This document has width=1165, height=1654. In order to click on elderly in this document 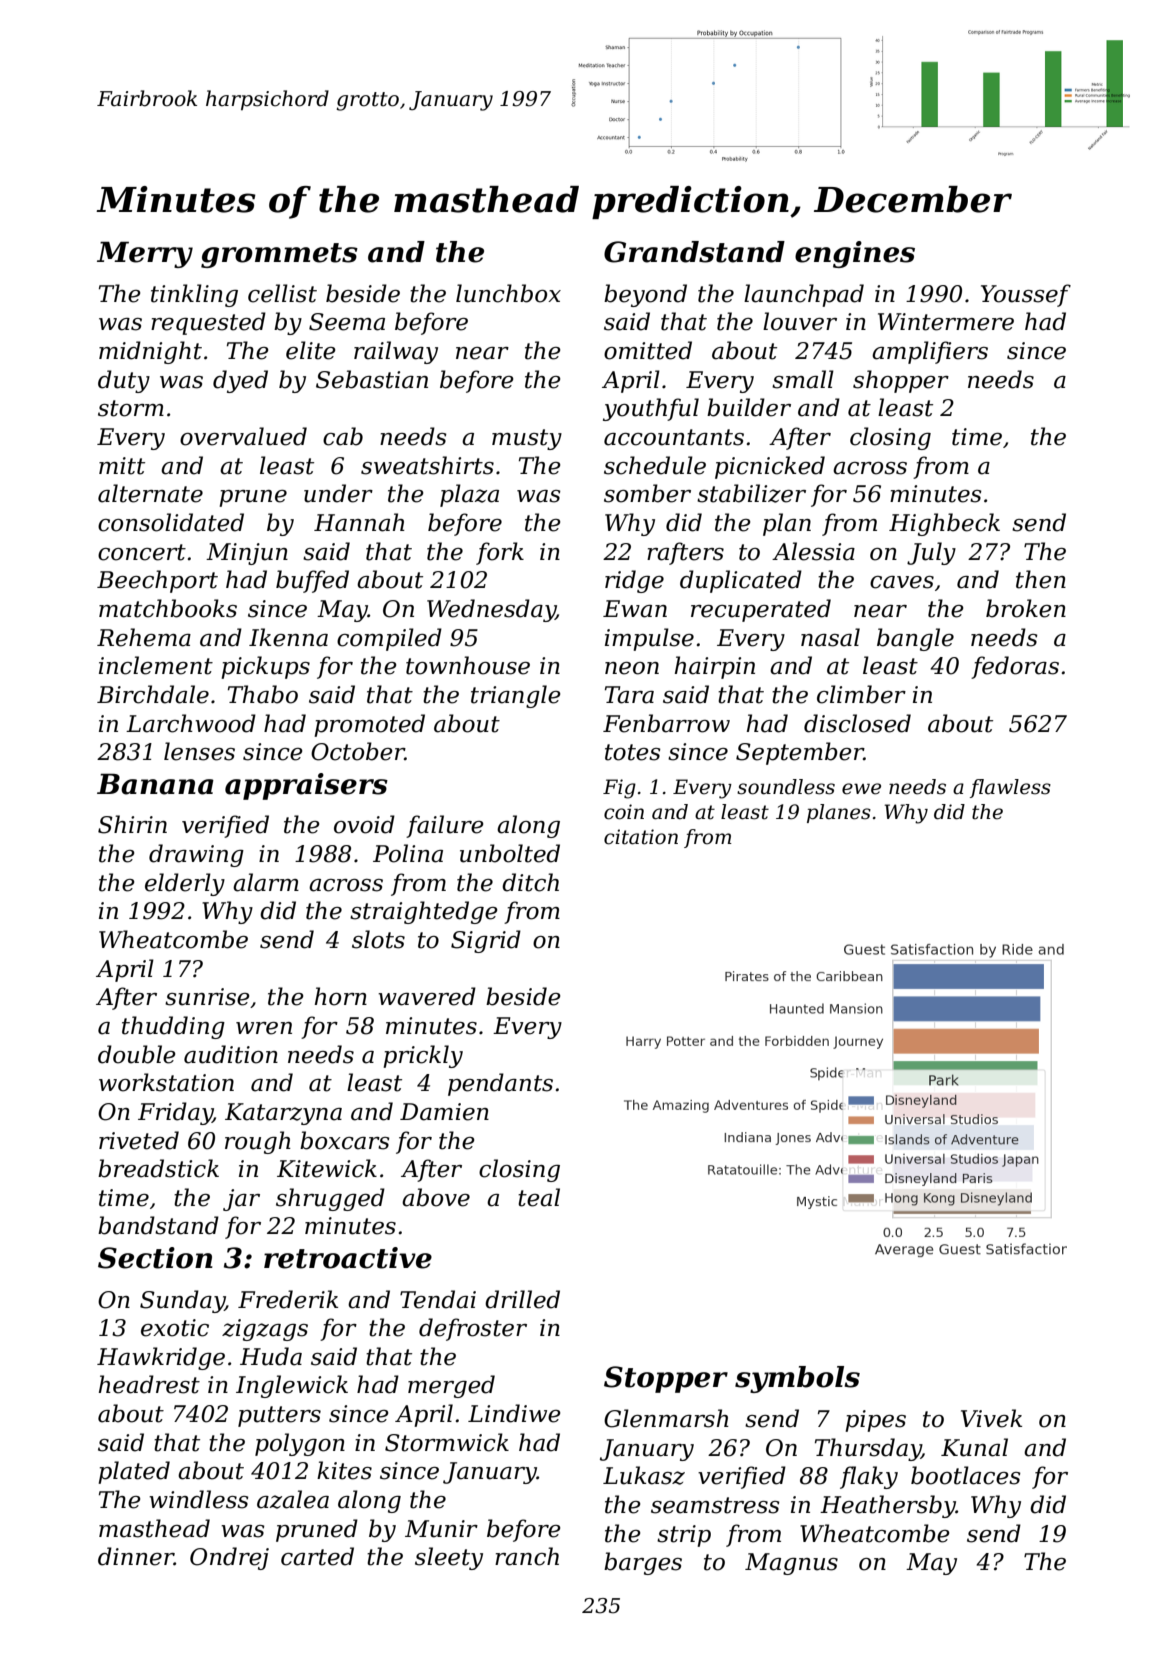, I will do `click(185, 884)`.
